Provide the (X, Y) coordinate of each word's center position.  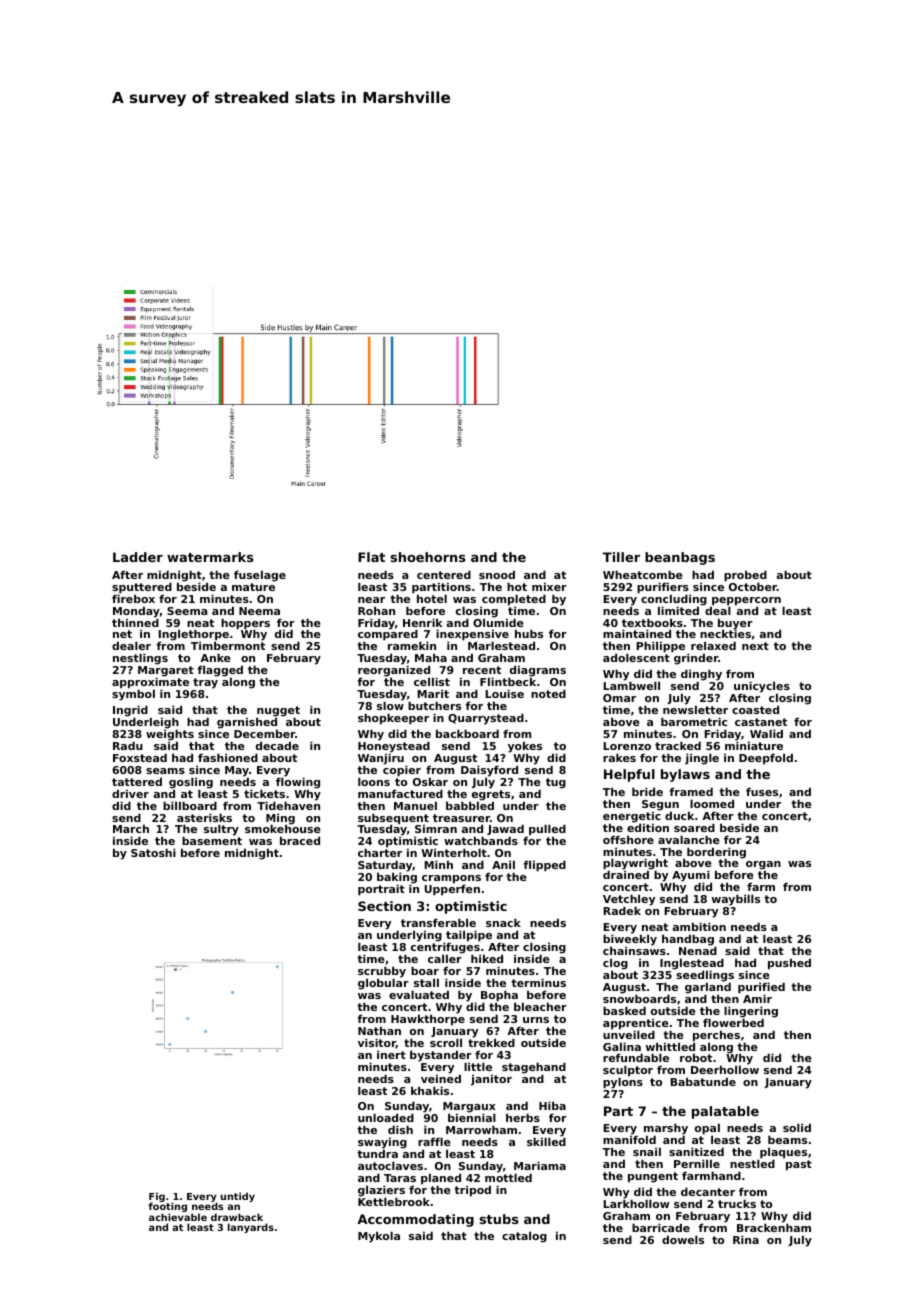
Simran (436, 828)
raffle (434, 1141)
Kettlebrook (394, 1202)
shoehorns (428, 557)
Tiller (621, 557)
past (799, 1165)
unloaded (386, 1117)
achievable (178, 1217)
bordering (716, 853)
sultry (221, 830)
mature (253, 587)
